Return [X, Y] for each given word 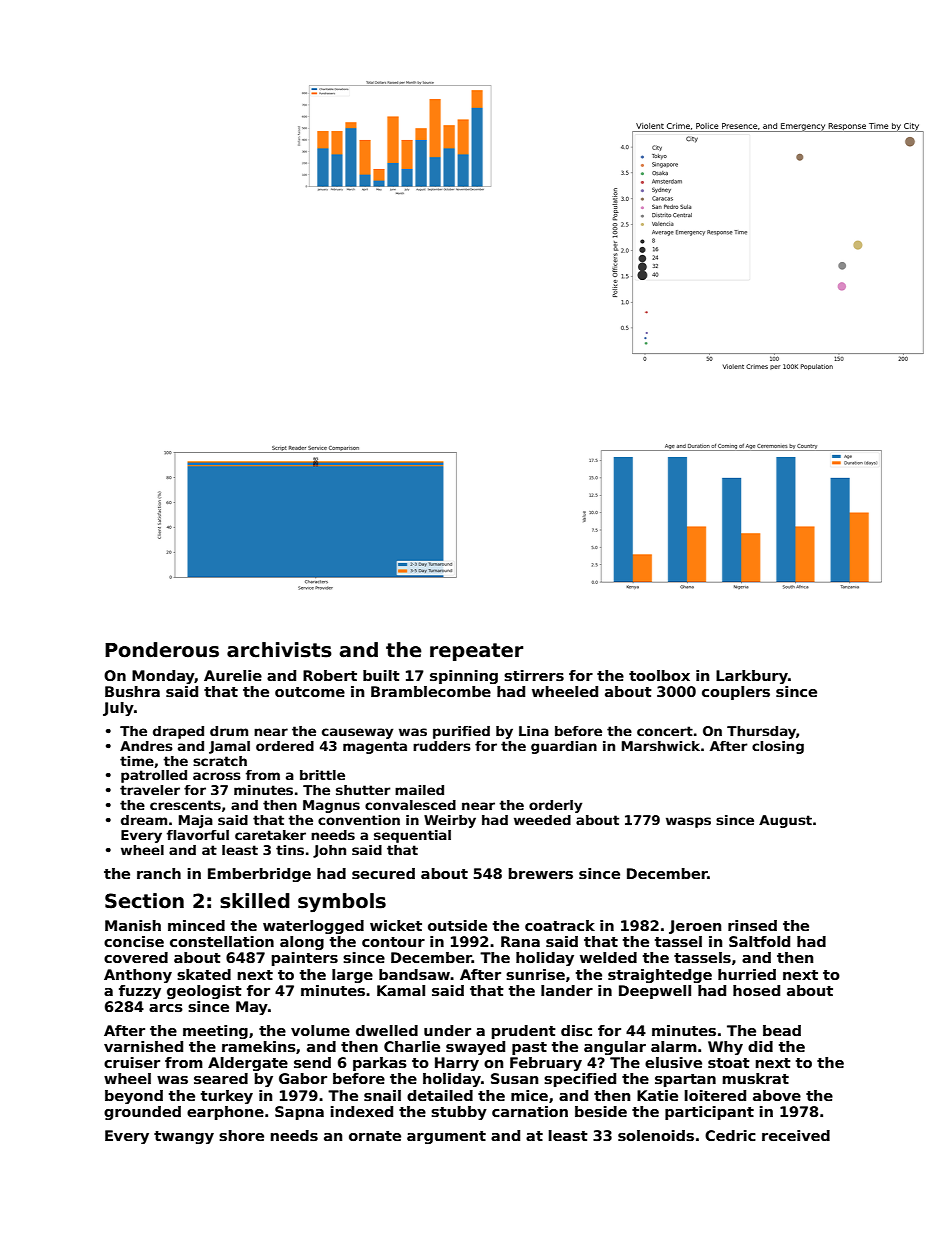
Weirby [450, 821]
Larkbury [752, 677]
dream [144, 820]
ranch [159, 873]
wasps [688, 822]
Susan [514, 1078]
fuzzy [140, 992]
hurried [747, 974]
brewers [541, 873]
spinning [464, 677]
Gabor [303, 1078]
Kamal [401, 990]
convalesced [410, 805]
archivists [279, 650]
